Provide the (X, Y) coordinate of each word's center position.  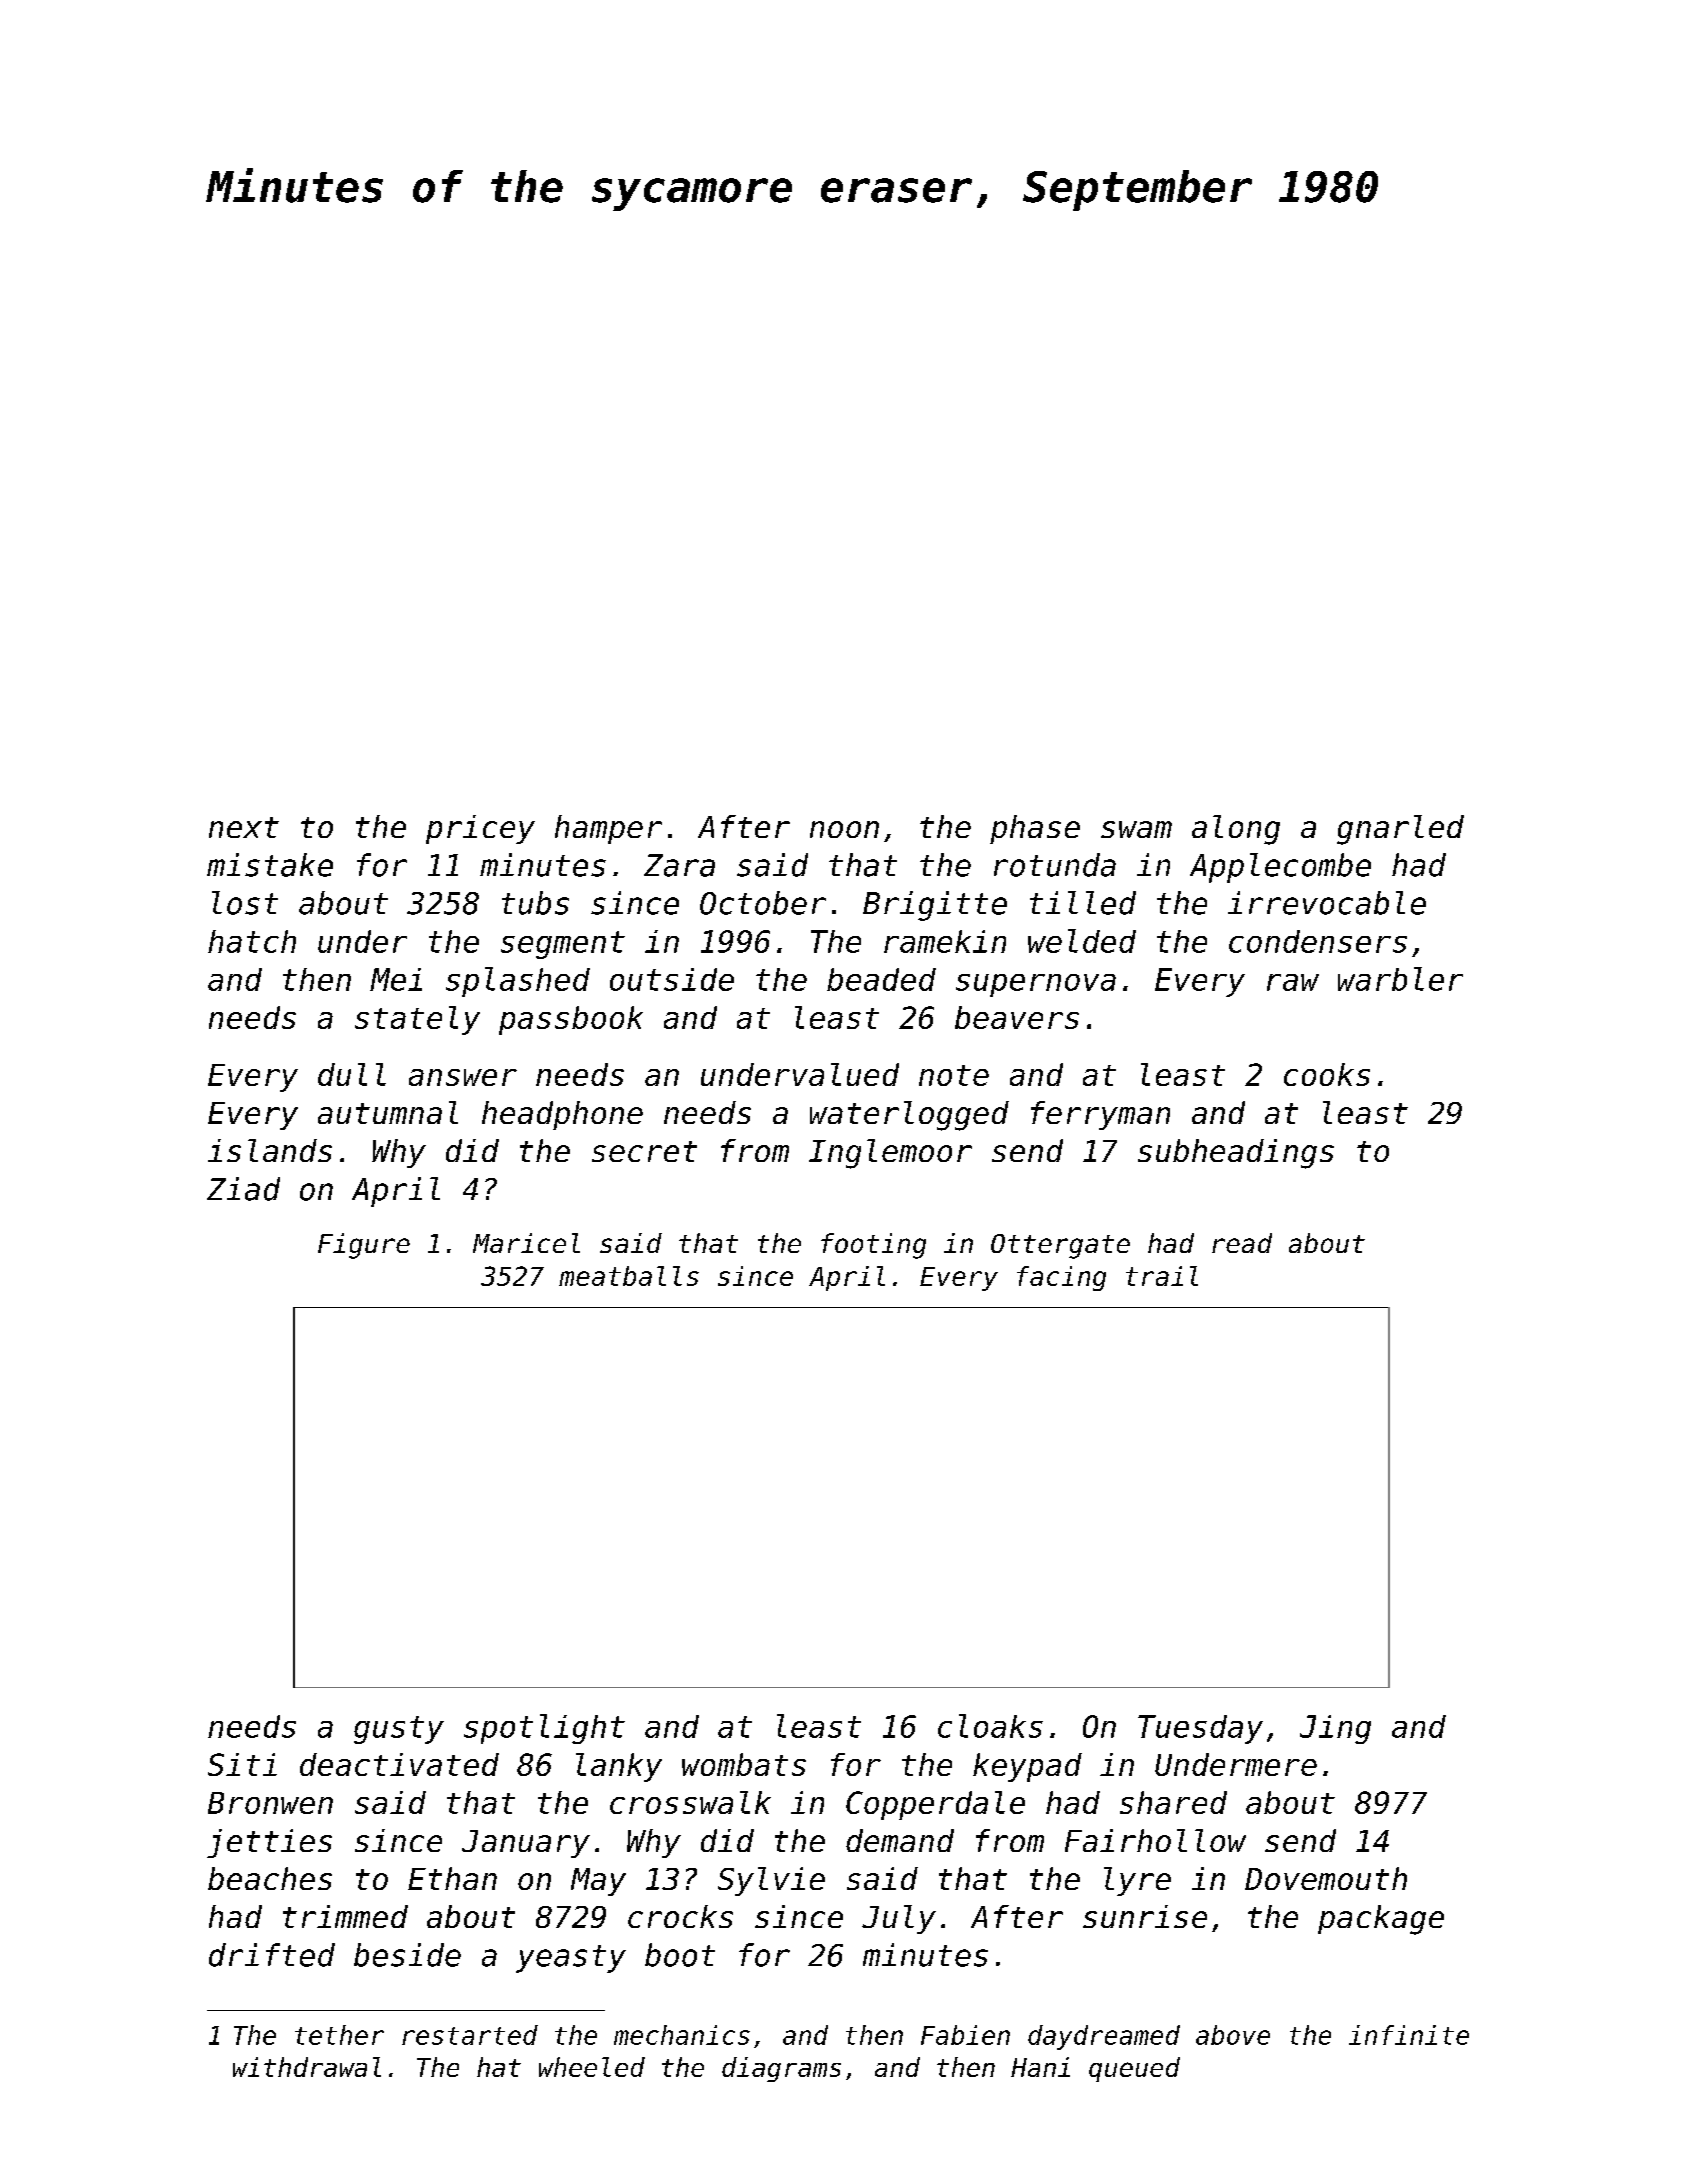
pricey (480, 829)
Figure (364, 1246)
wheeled (592, 2067)
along (1236, 830)
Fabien (965, 2035)
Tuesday (1200, 1729)
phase (1035, 829)
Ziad (243, 1189)
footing (873, 1246)
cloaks (990, 1726)
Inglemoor (890, 1154)
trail (1162, 1276)
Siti (242, 1764)
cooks (1327, 1074)
